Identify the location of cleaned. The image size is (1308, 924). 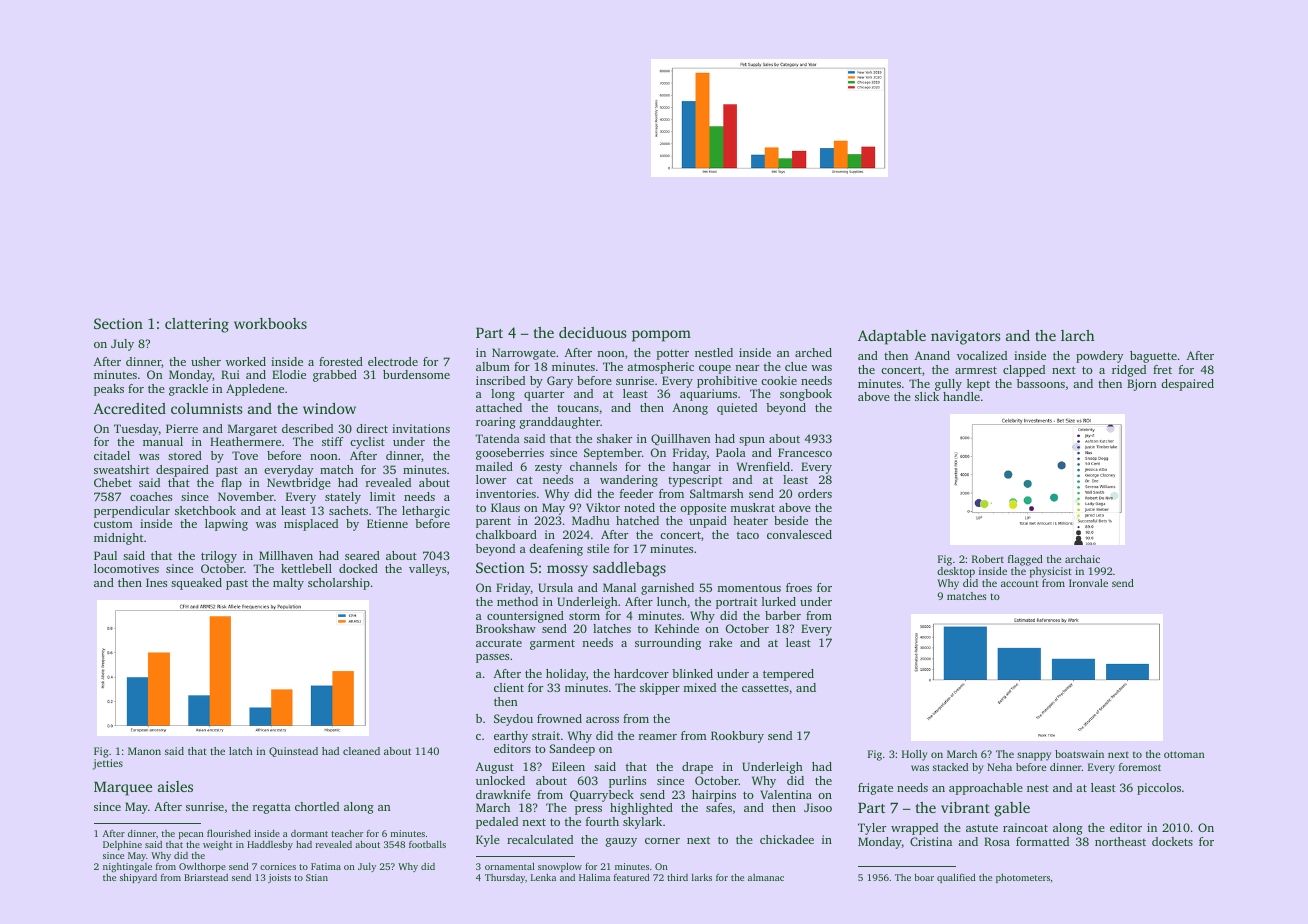
(361, 751).
